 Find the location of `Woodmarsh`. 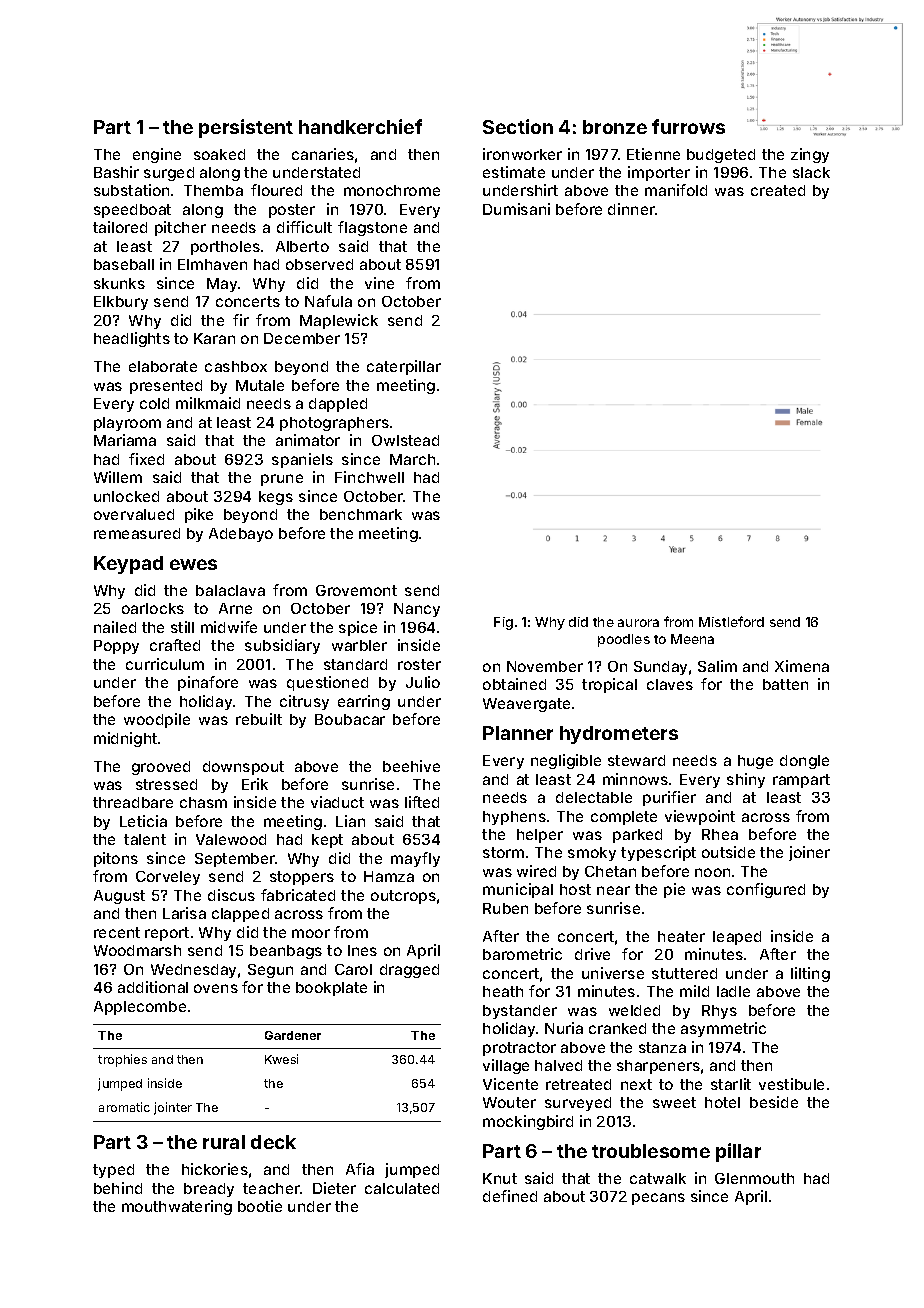

Woodmarsh is located at coordinates (137, 950).
